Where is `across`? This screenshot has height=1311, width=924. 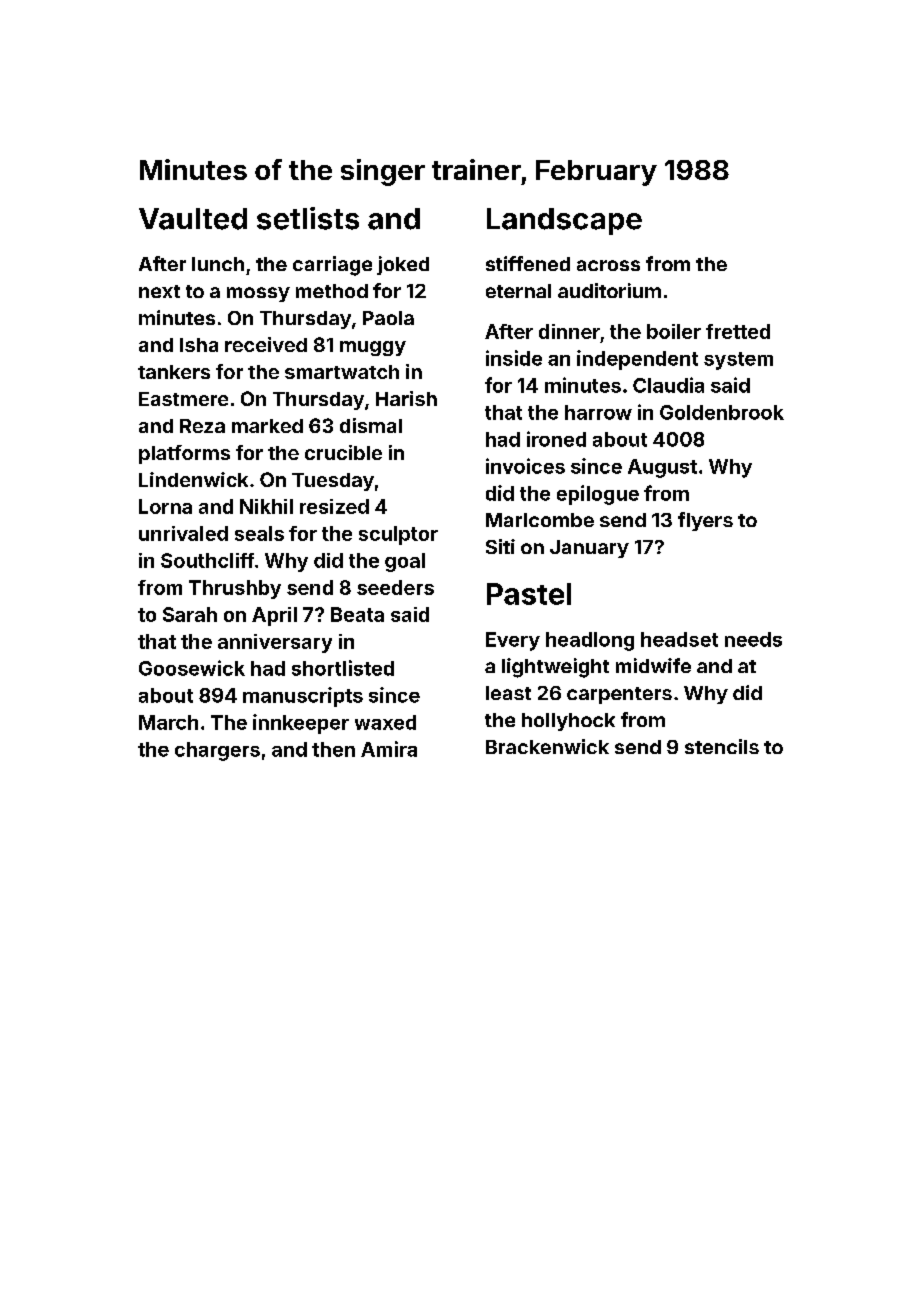 across is located at coordinates (608, 265).
